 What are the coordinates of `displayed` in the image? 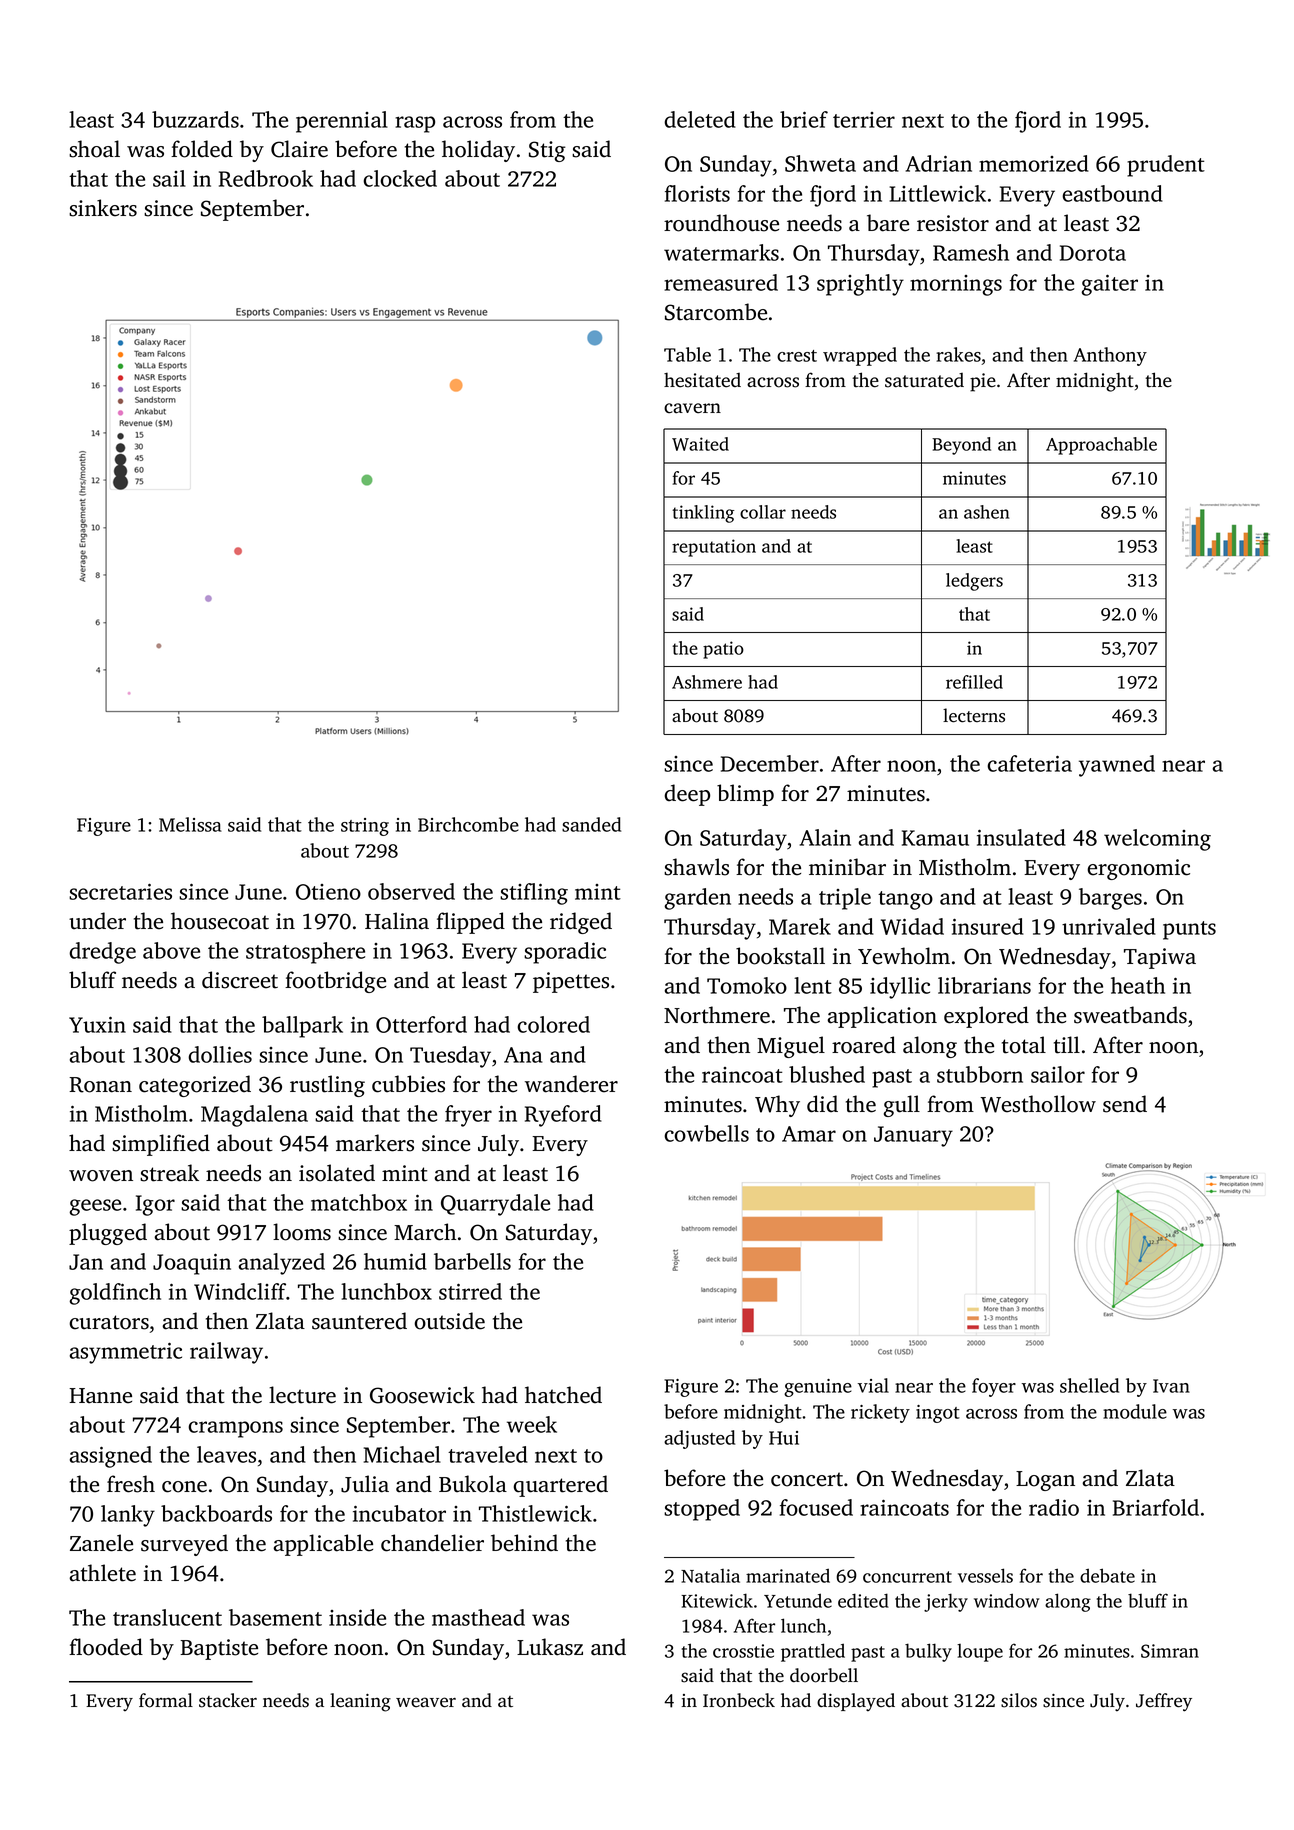 It's located at (856, 1702).
